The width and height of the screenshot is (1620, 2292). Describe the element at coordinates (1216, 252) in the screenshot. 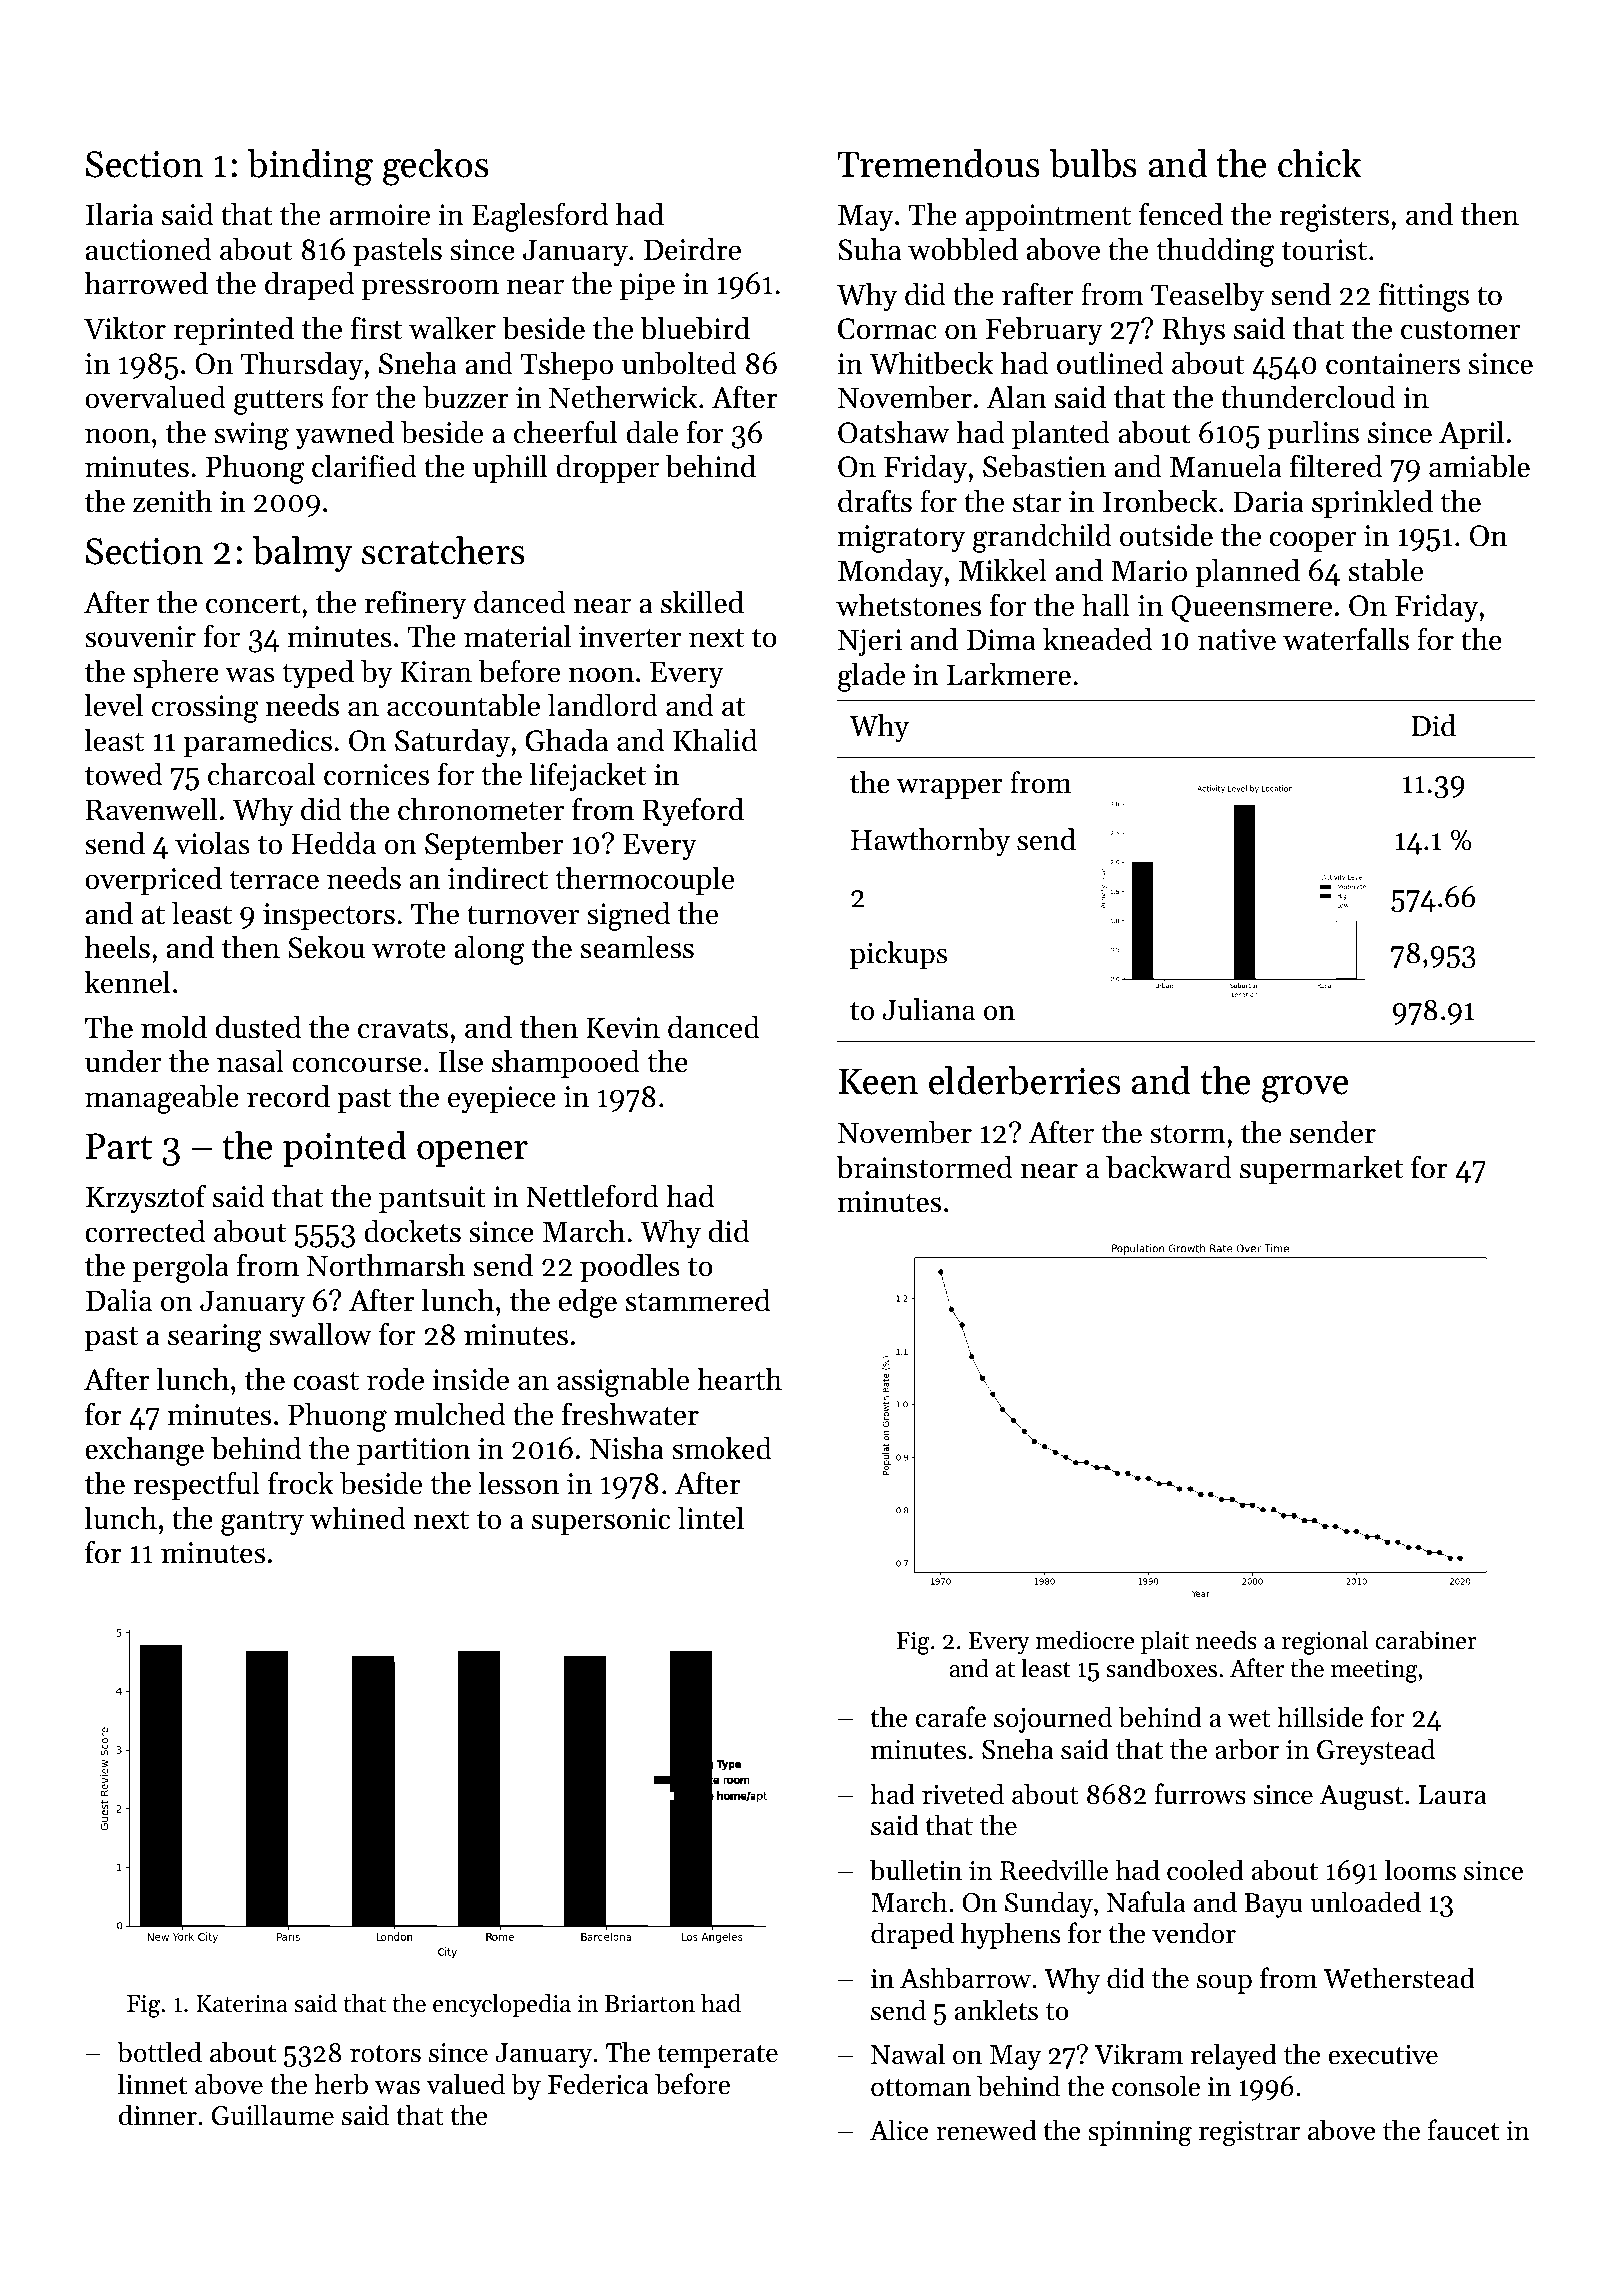

I see `thudding` at that location.
